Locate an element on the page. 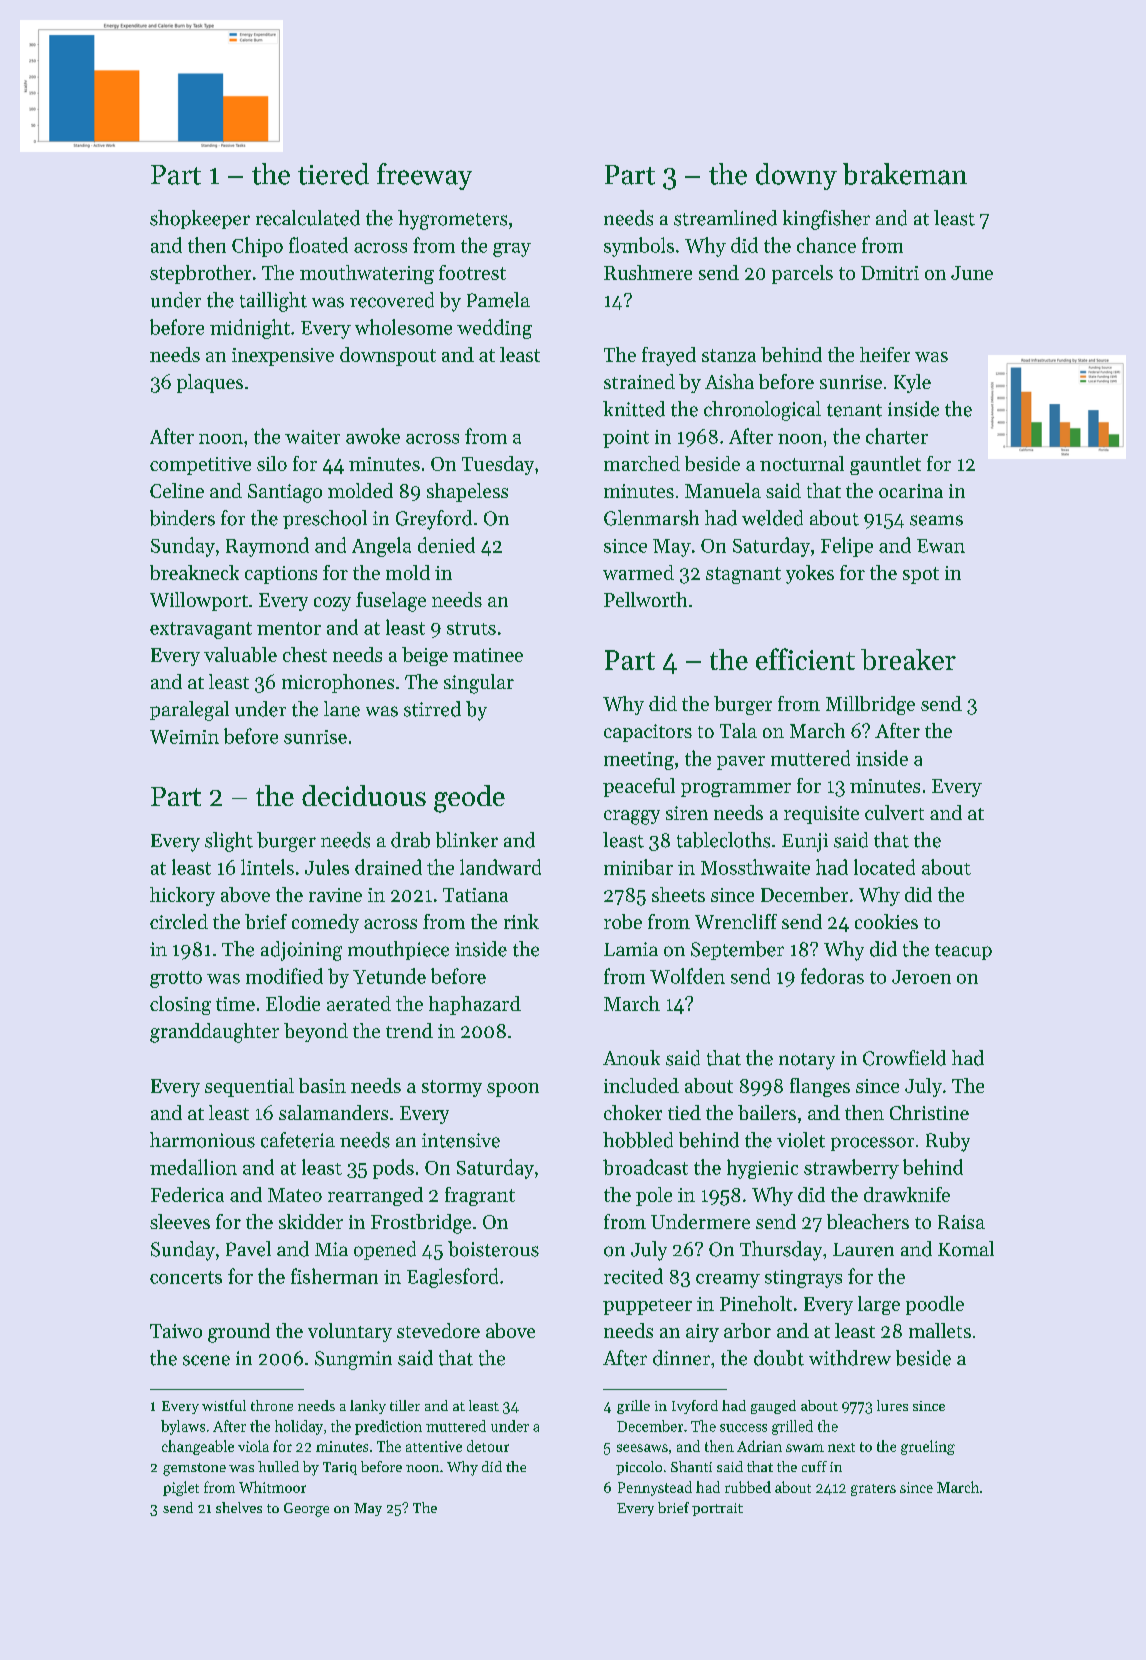  closing is located at coordinates (180, 1005).
